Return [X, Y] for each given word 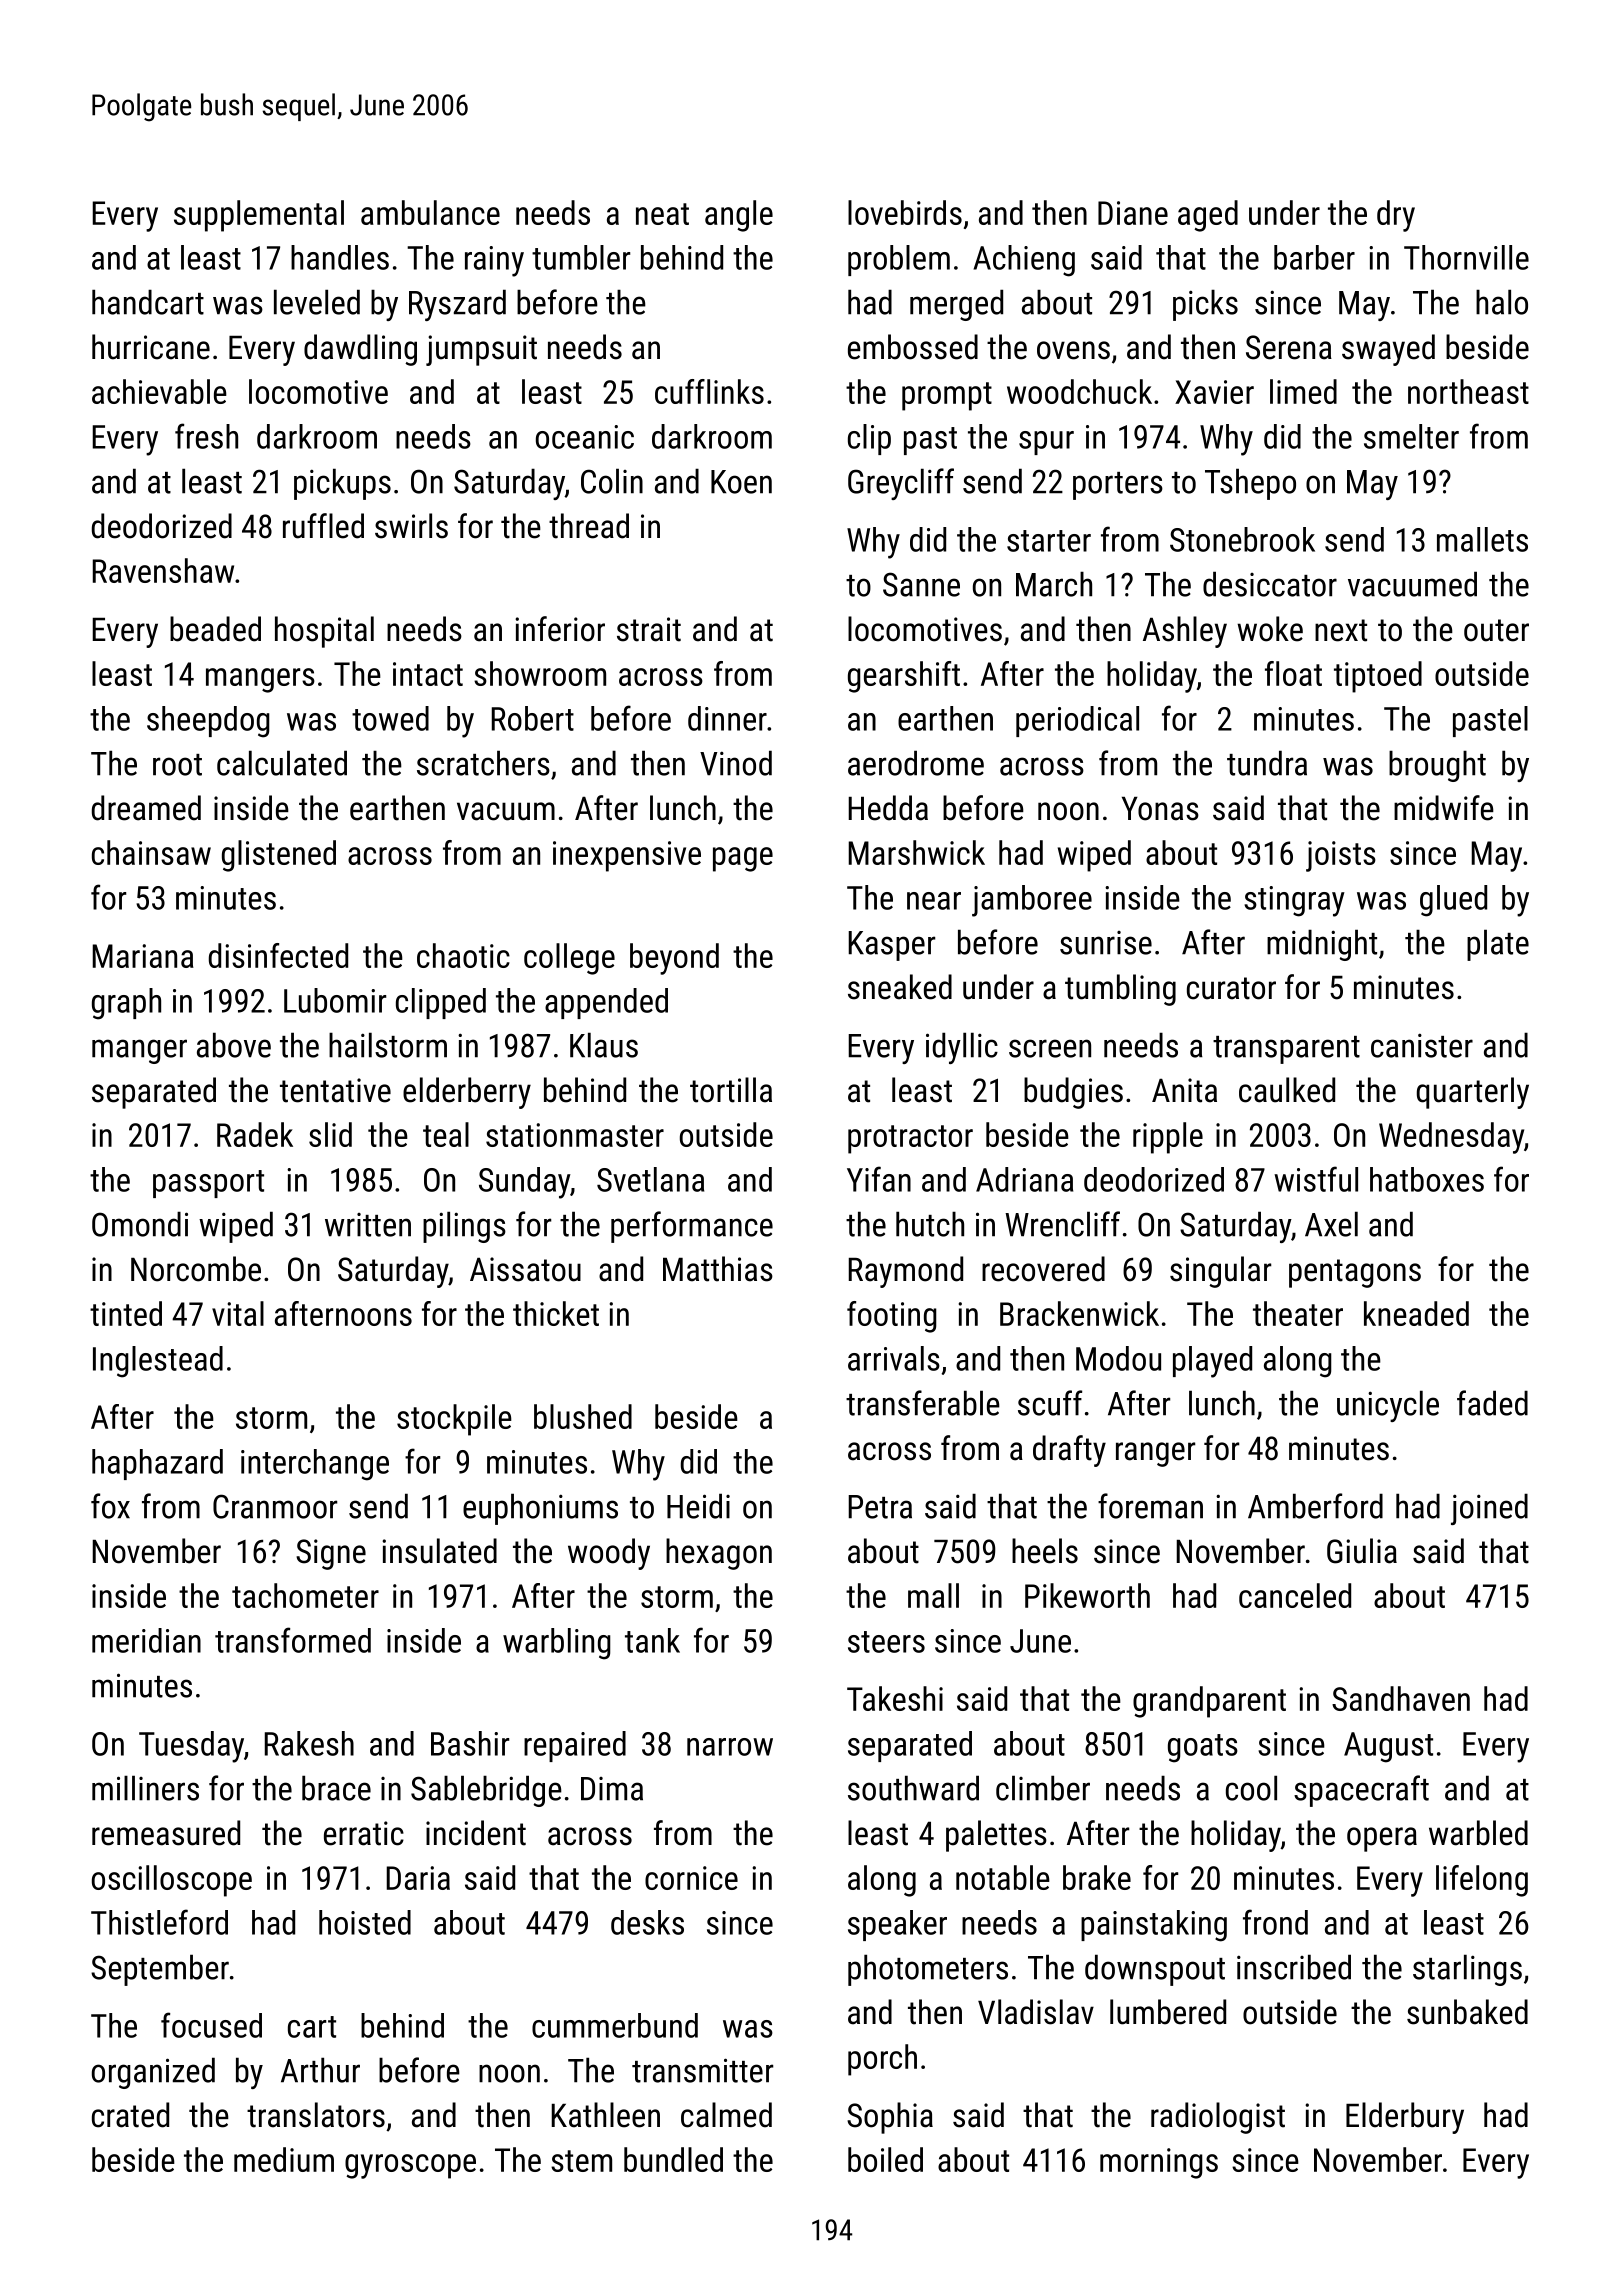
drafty [1069, 1451]
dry [1396, 216]
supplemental [259, 216]
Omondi [140, 1224]
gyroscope [410, 2166]
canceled [1295, 1595]
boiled [885, 2159]
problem [899, 260]
